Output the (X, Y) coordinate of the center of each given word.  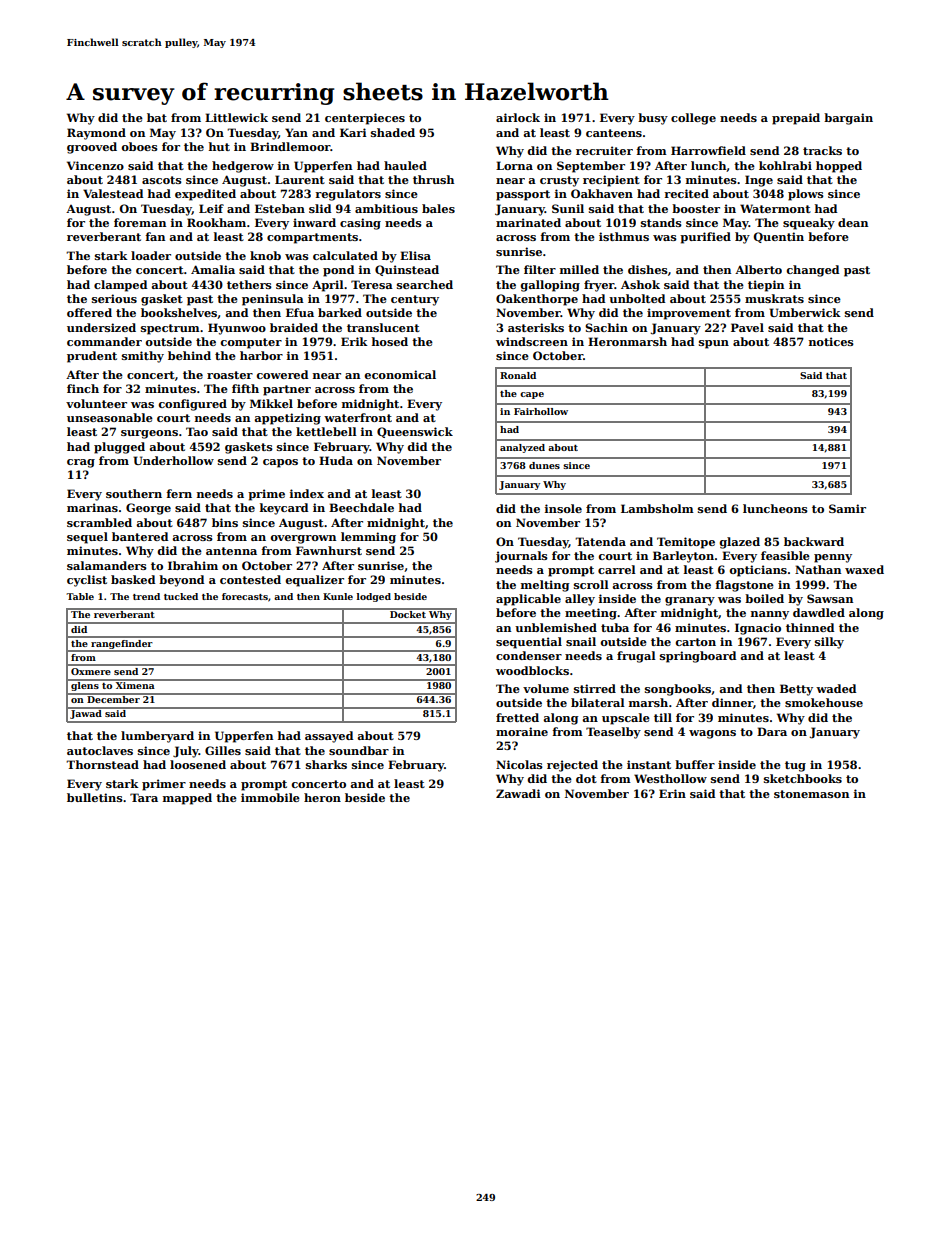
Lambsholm (657, 508)
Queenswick (415, 432)
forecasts (245, 596)
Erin (672, 793)
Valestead (113, 193)
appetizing (287, 419)
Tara (144, 797)
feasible (785, 555)
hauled (405, 165)
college (693, 119)
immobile (270, 797)
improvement (689, 314)
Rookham (216, 222)
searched (425, 284)
